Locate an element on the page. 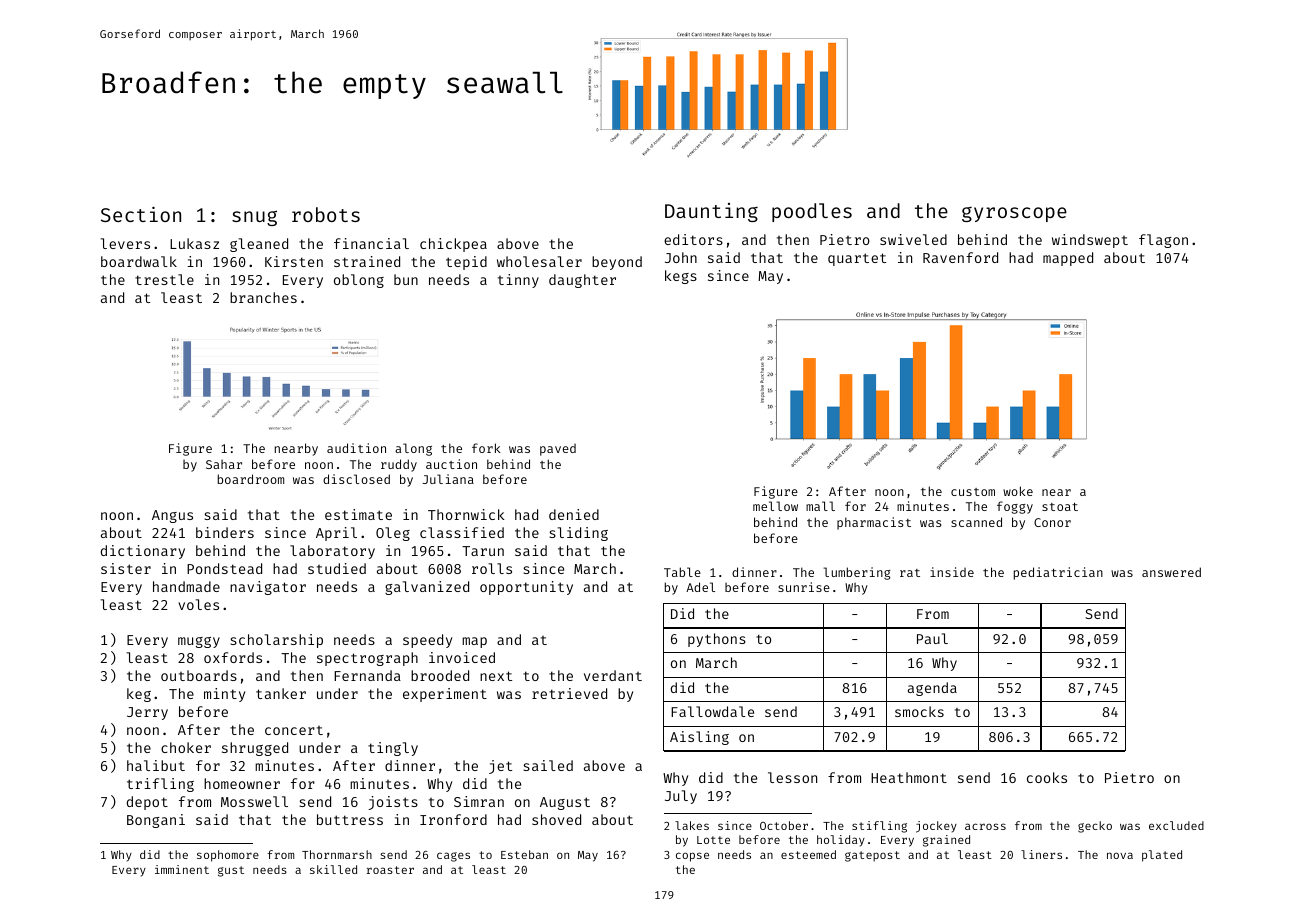  Mosswell is located at coordinates (254, 801).
